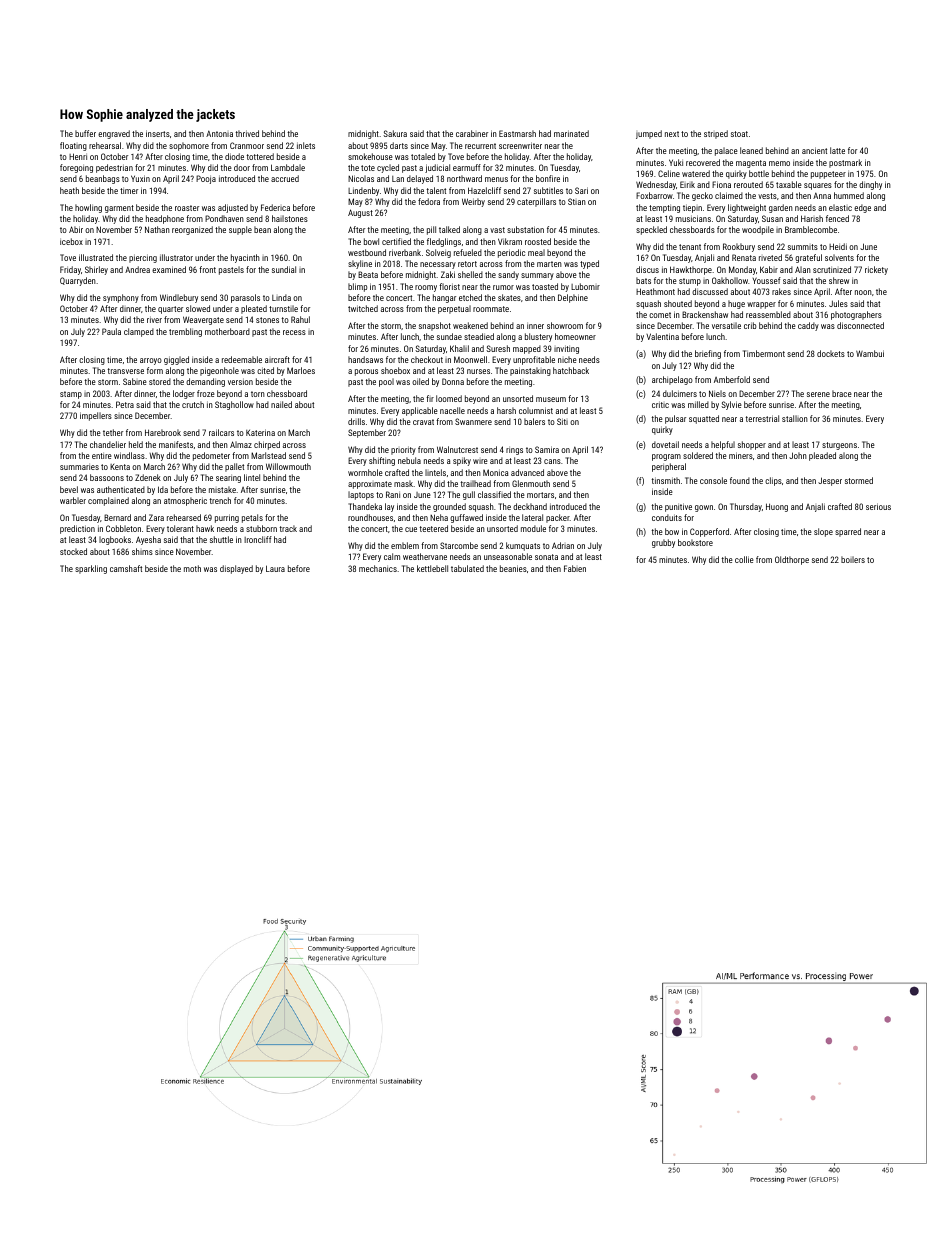  I want to click on smokehouse, so click(370, 156).
